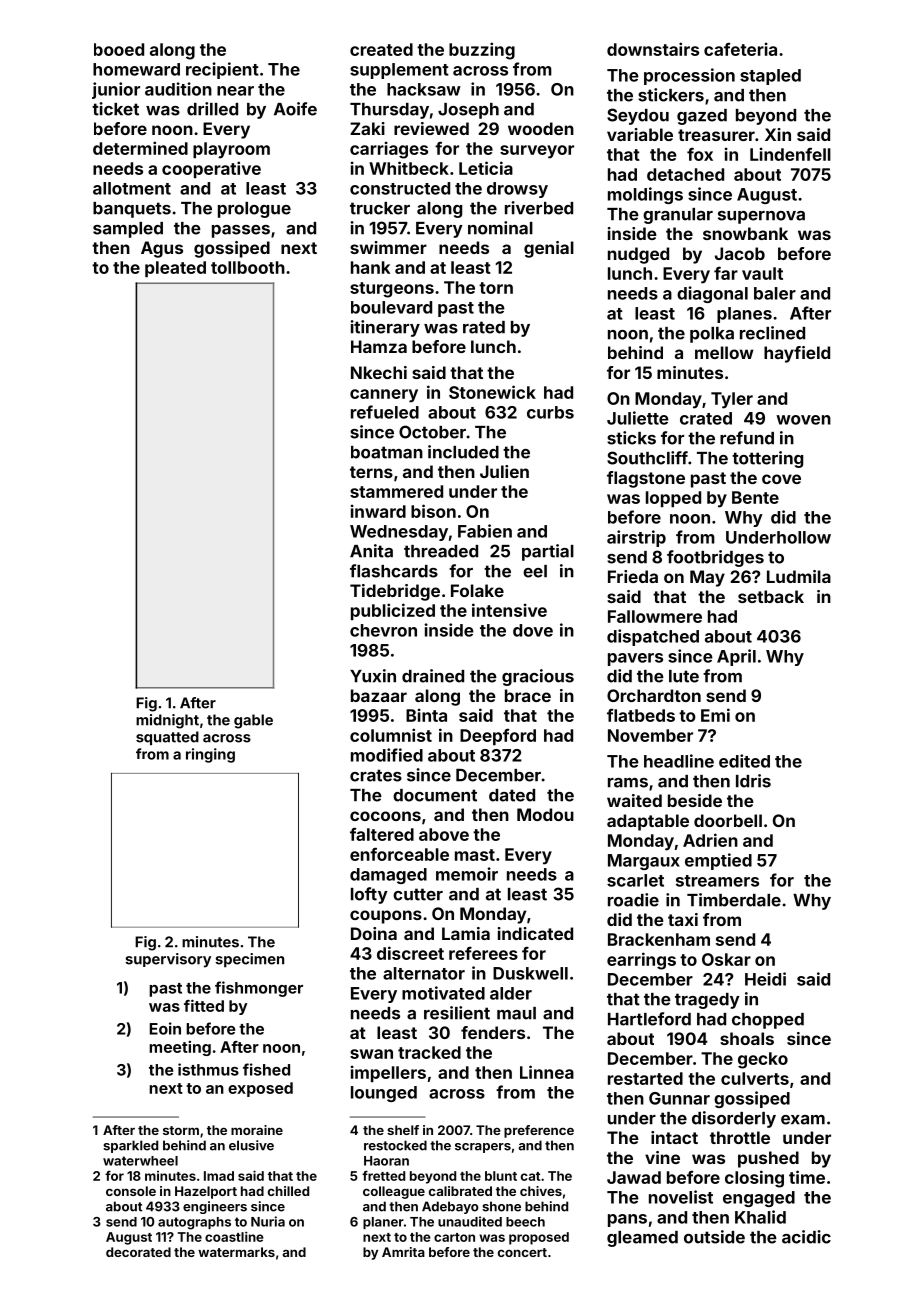  Describe the element at coordinates (384, 396) in the screenshot. I see `cannery` at that location.
